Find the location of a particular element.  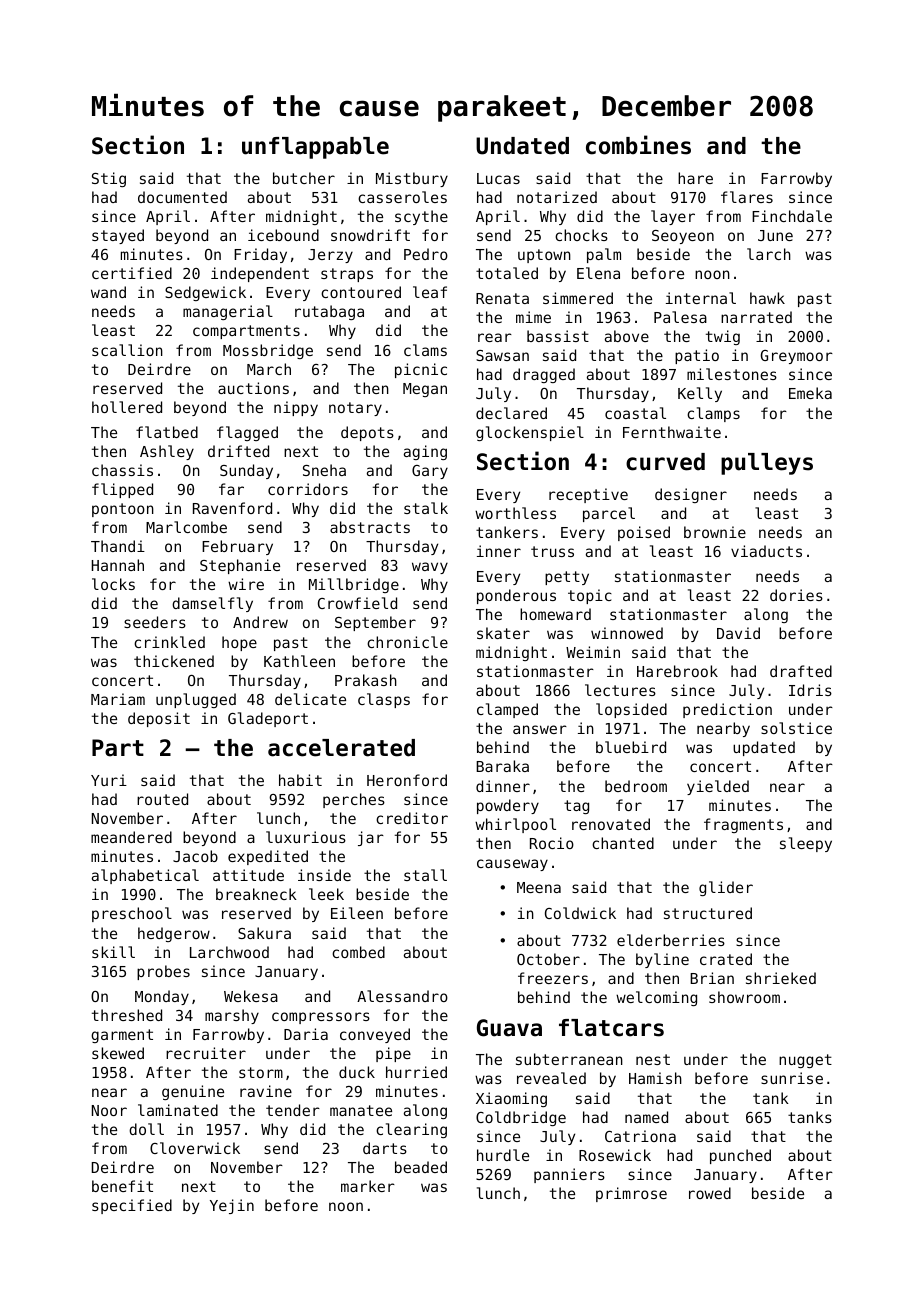

dories is located at coordinates (796, 595).
